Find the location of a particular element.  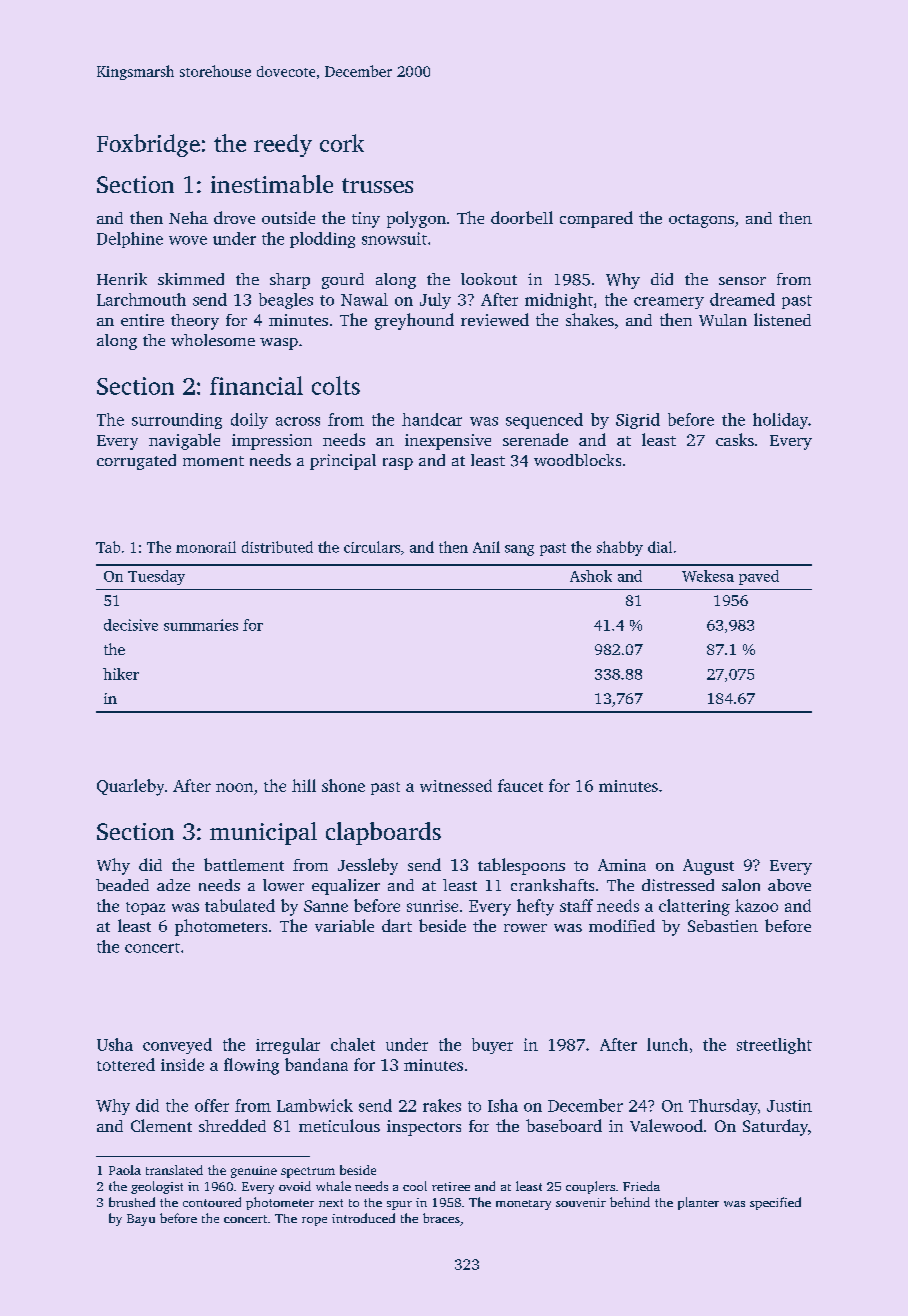

woodblocks is located at coordinates (577, 460).
